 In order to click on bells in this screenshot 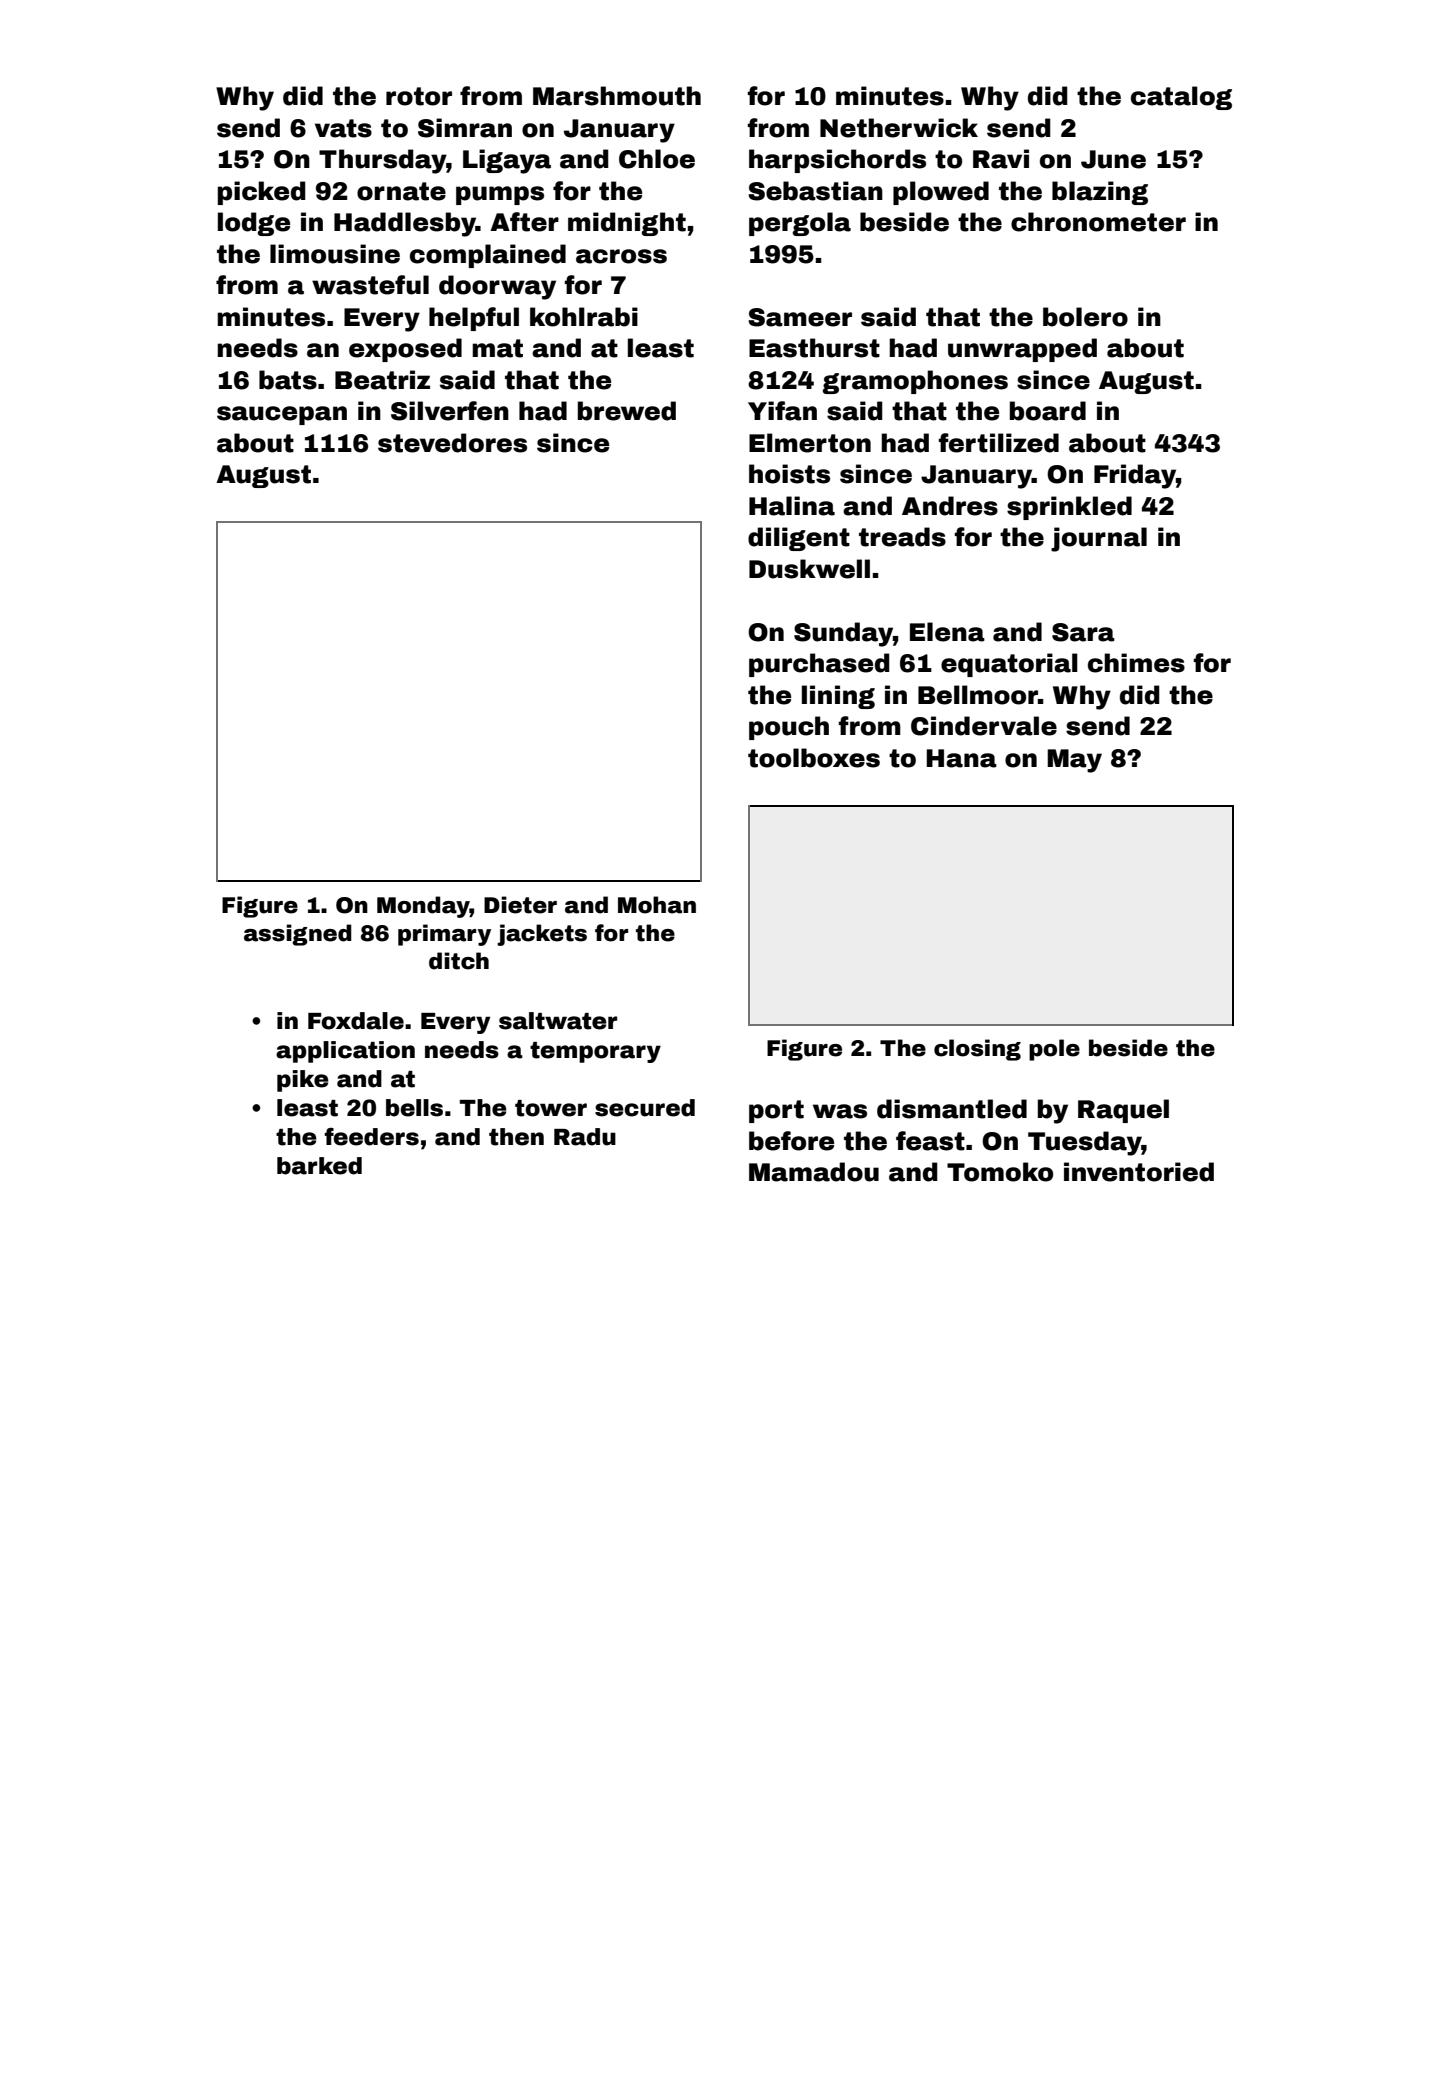, I will do `click(414, 1108)`.
